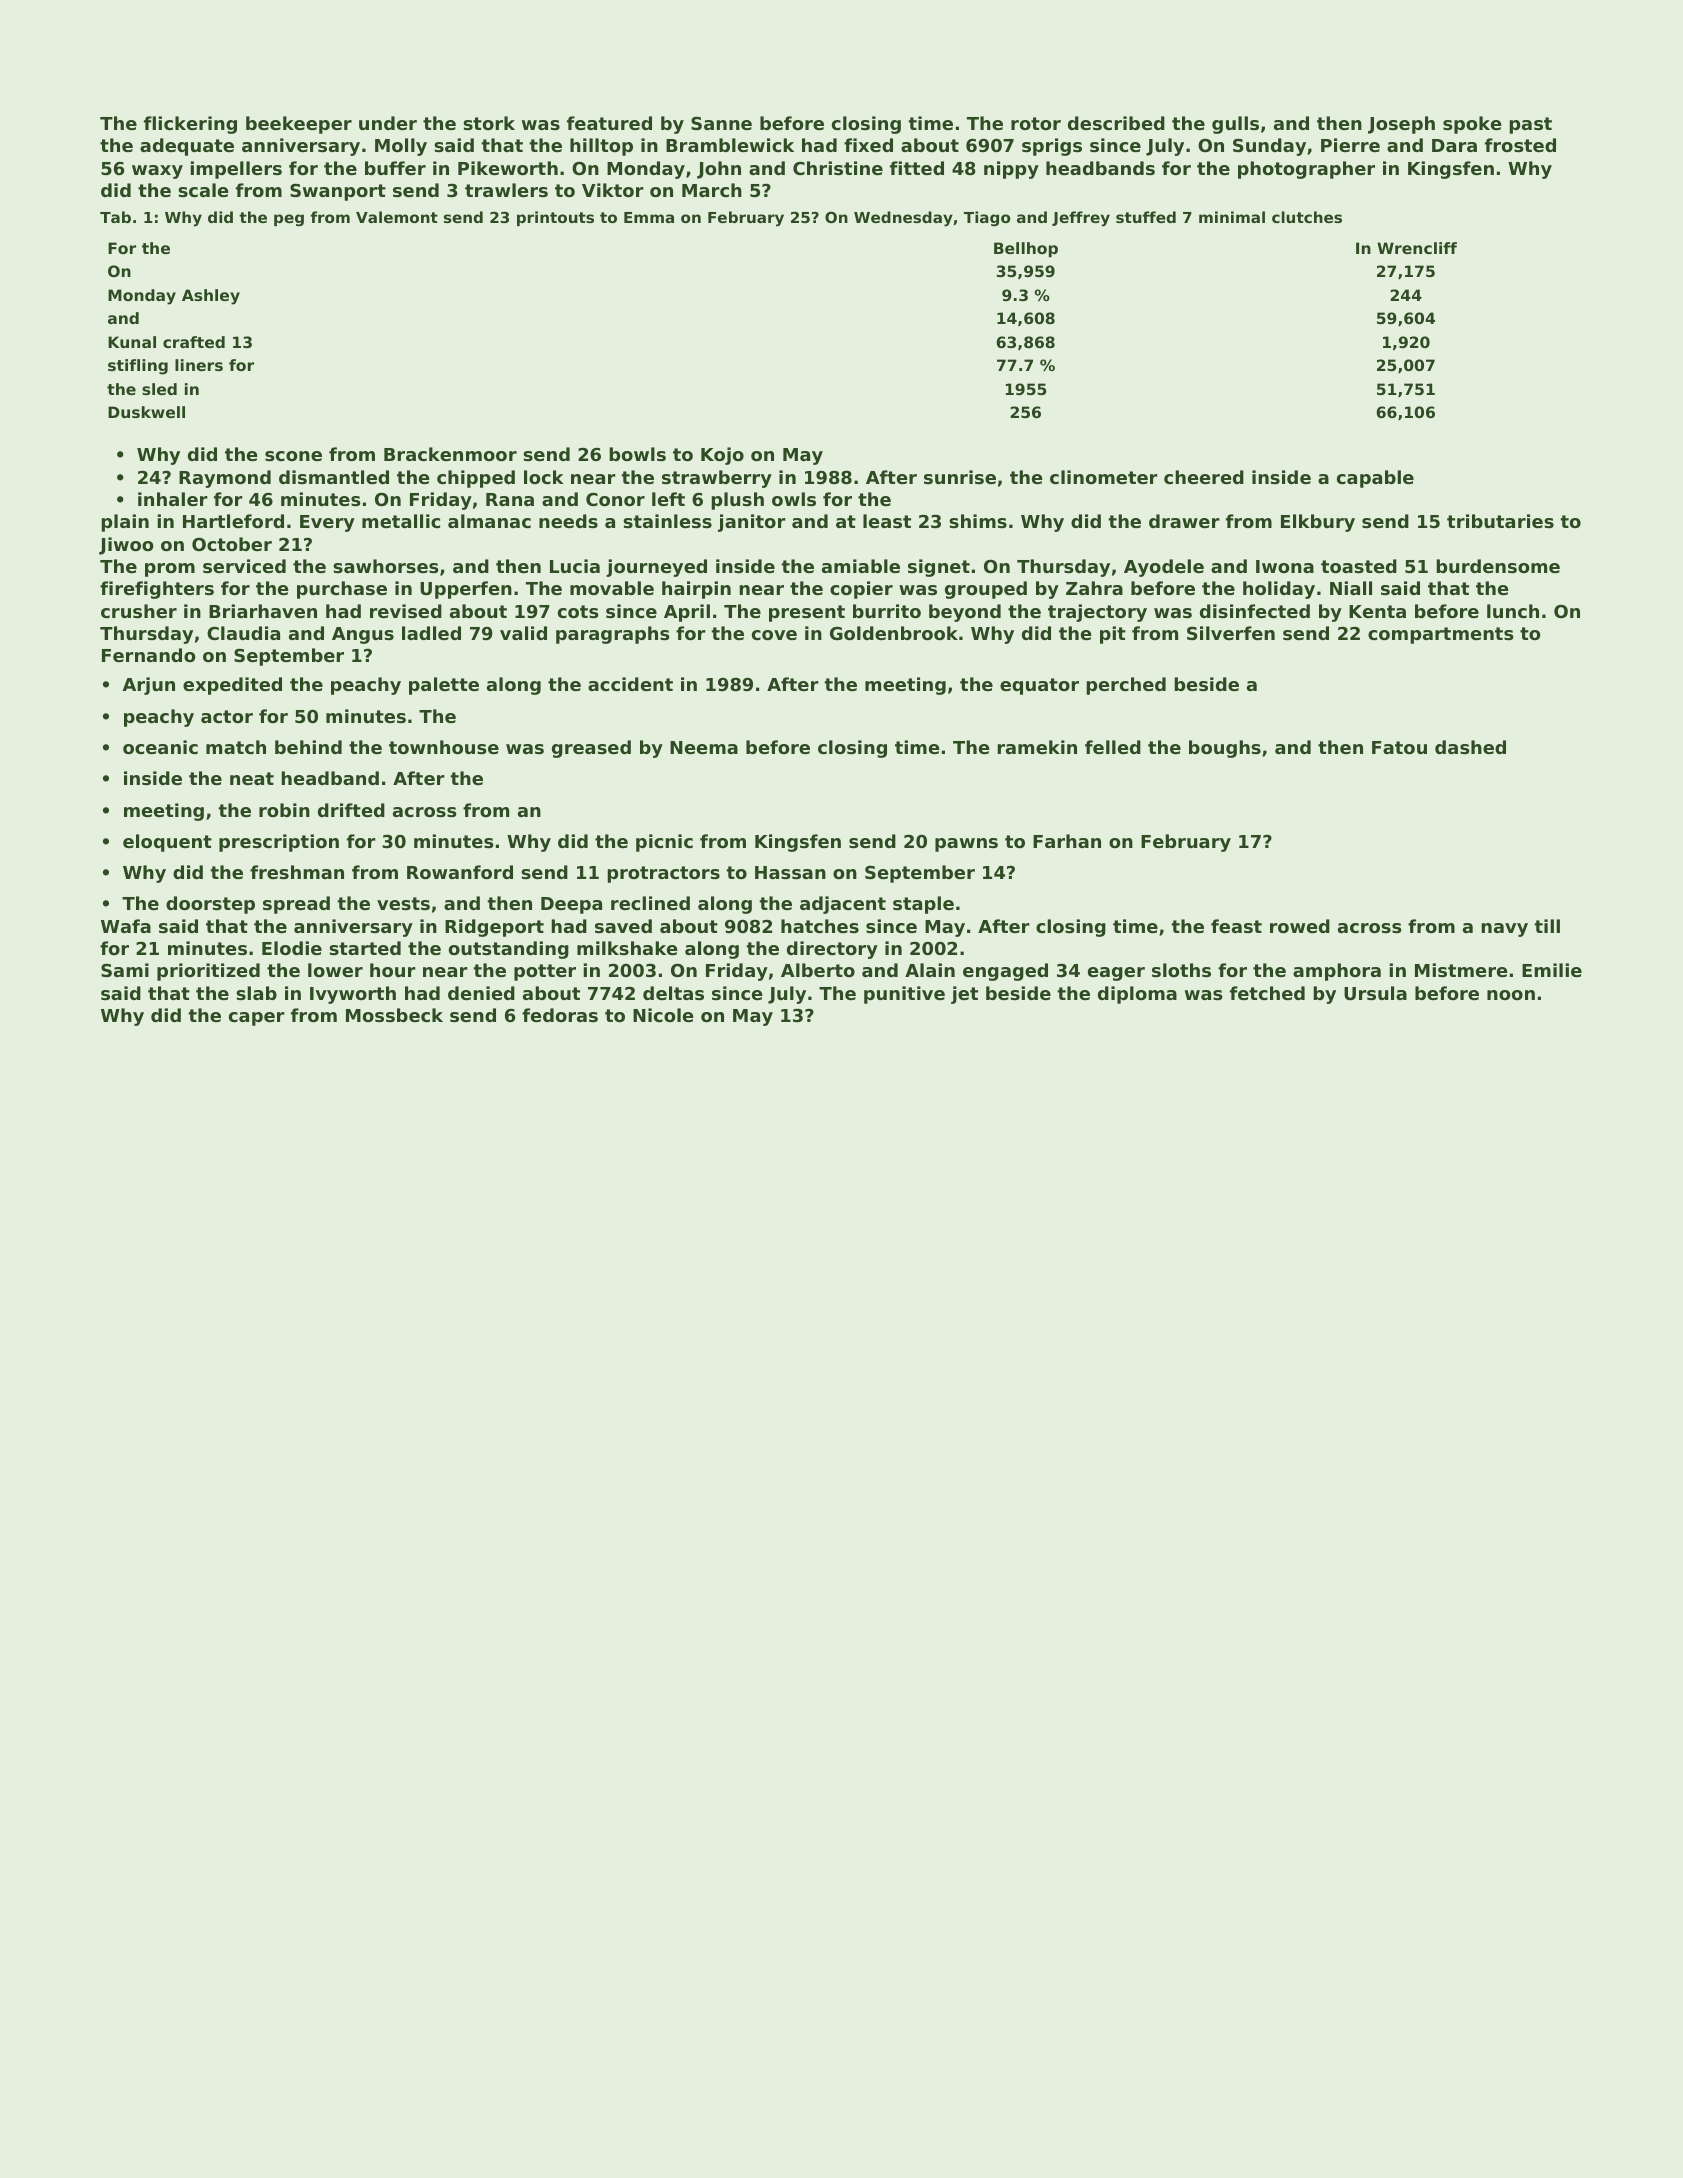 This screenshot has height=2178, width=1683. Describe the element at coordinates (293, 456) in the screenshot. I see `scone` at that location.
